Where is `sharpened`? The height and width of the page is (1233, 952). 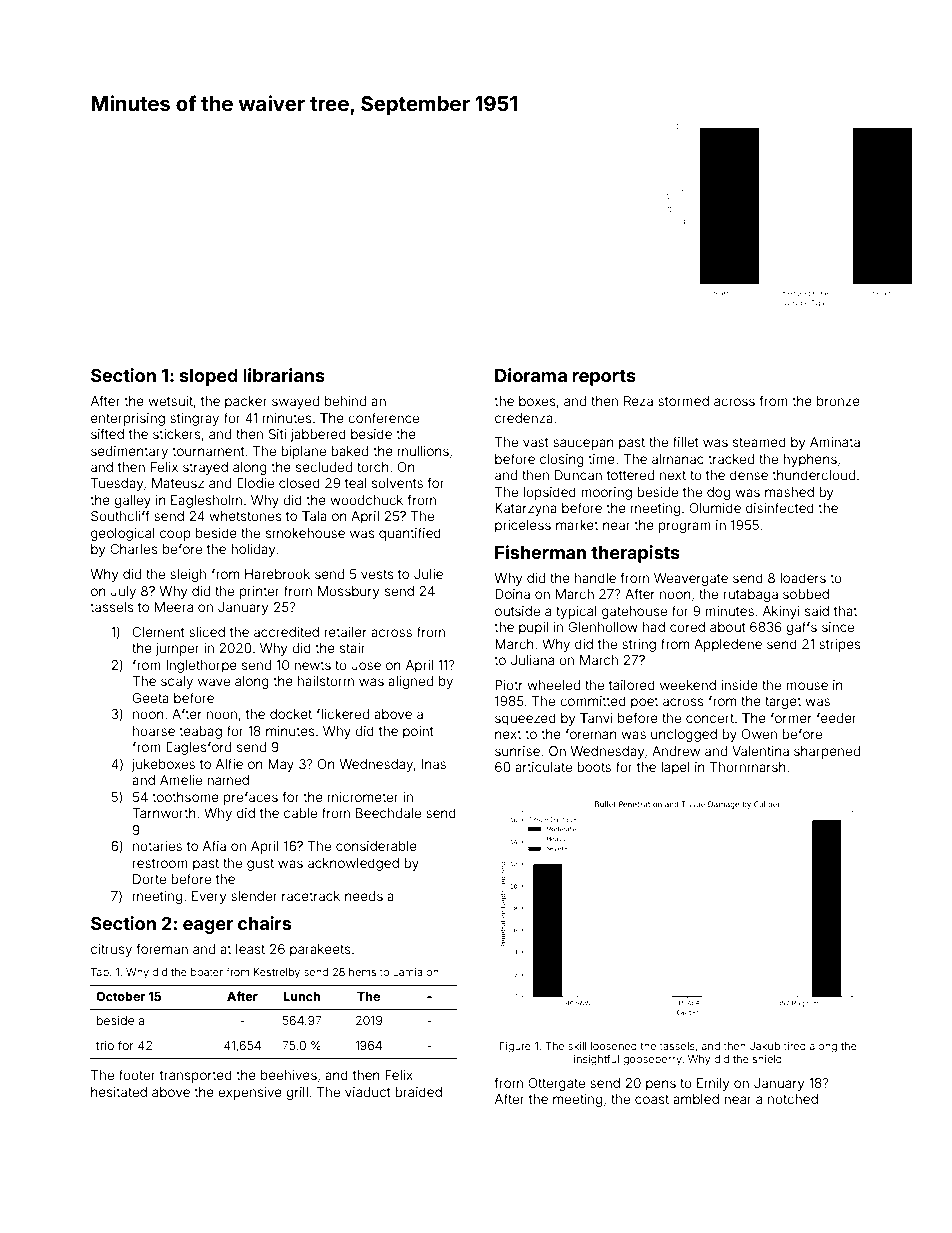
sharpened is located at coordinates (827, 752).
